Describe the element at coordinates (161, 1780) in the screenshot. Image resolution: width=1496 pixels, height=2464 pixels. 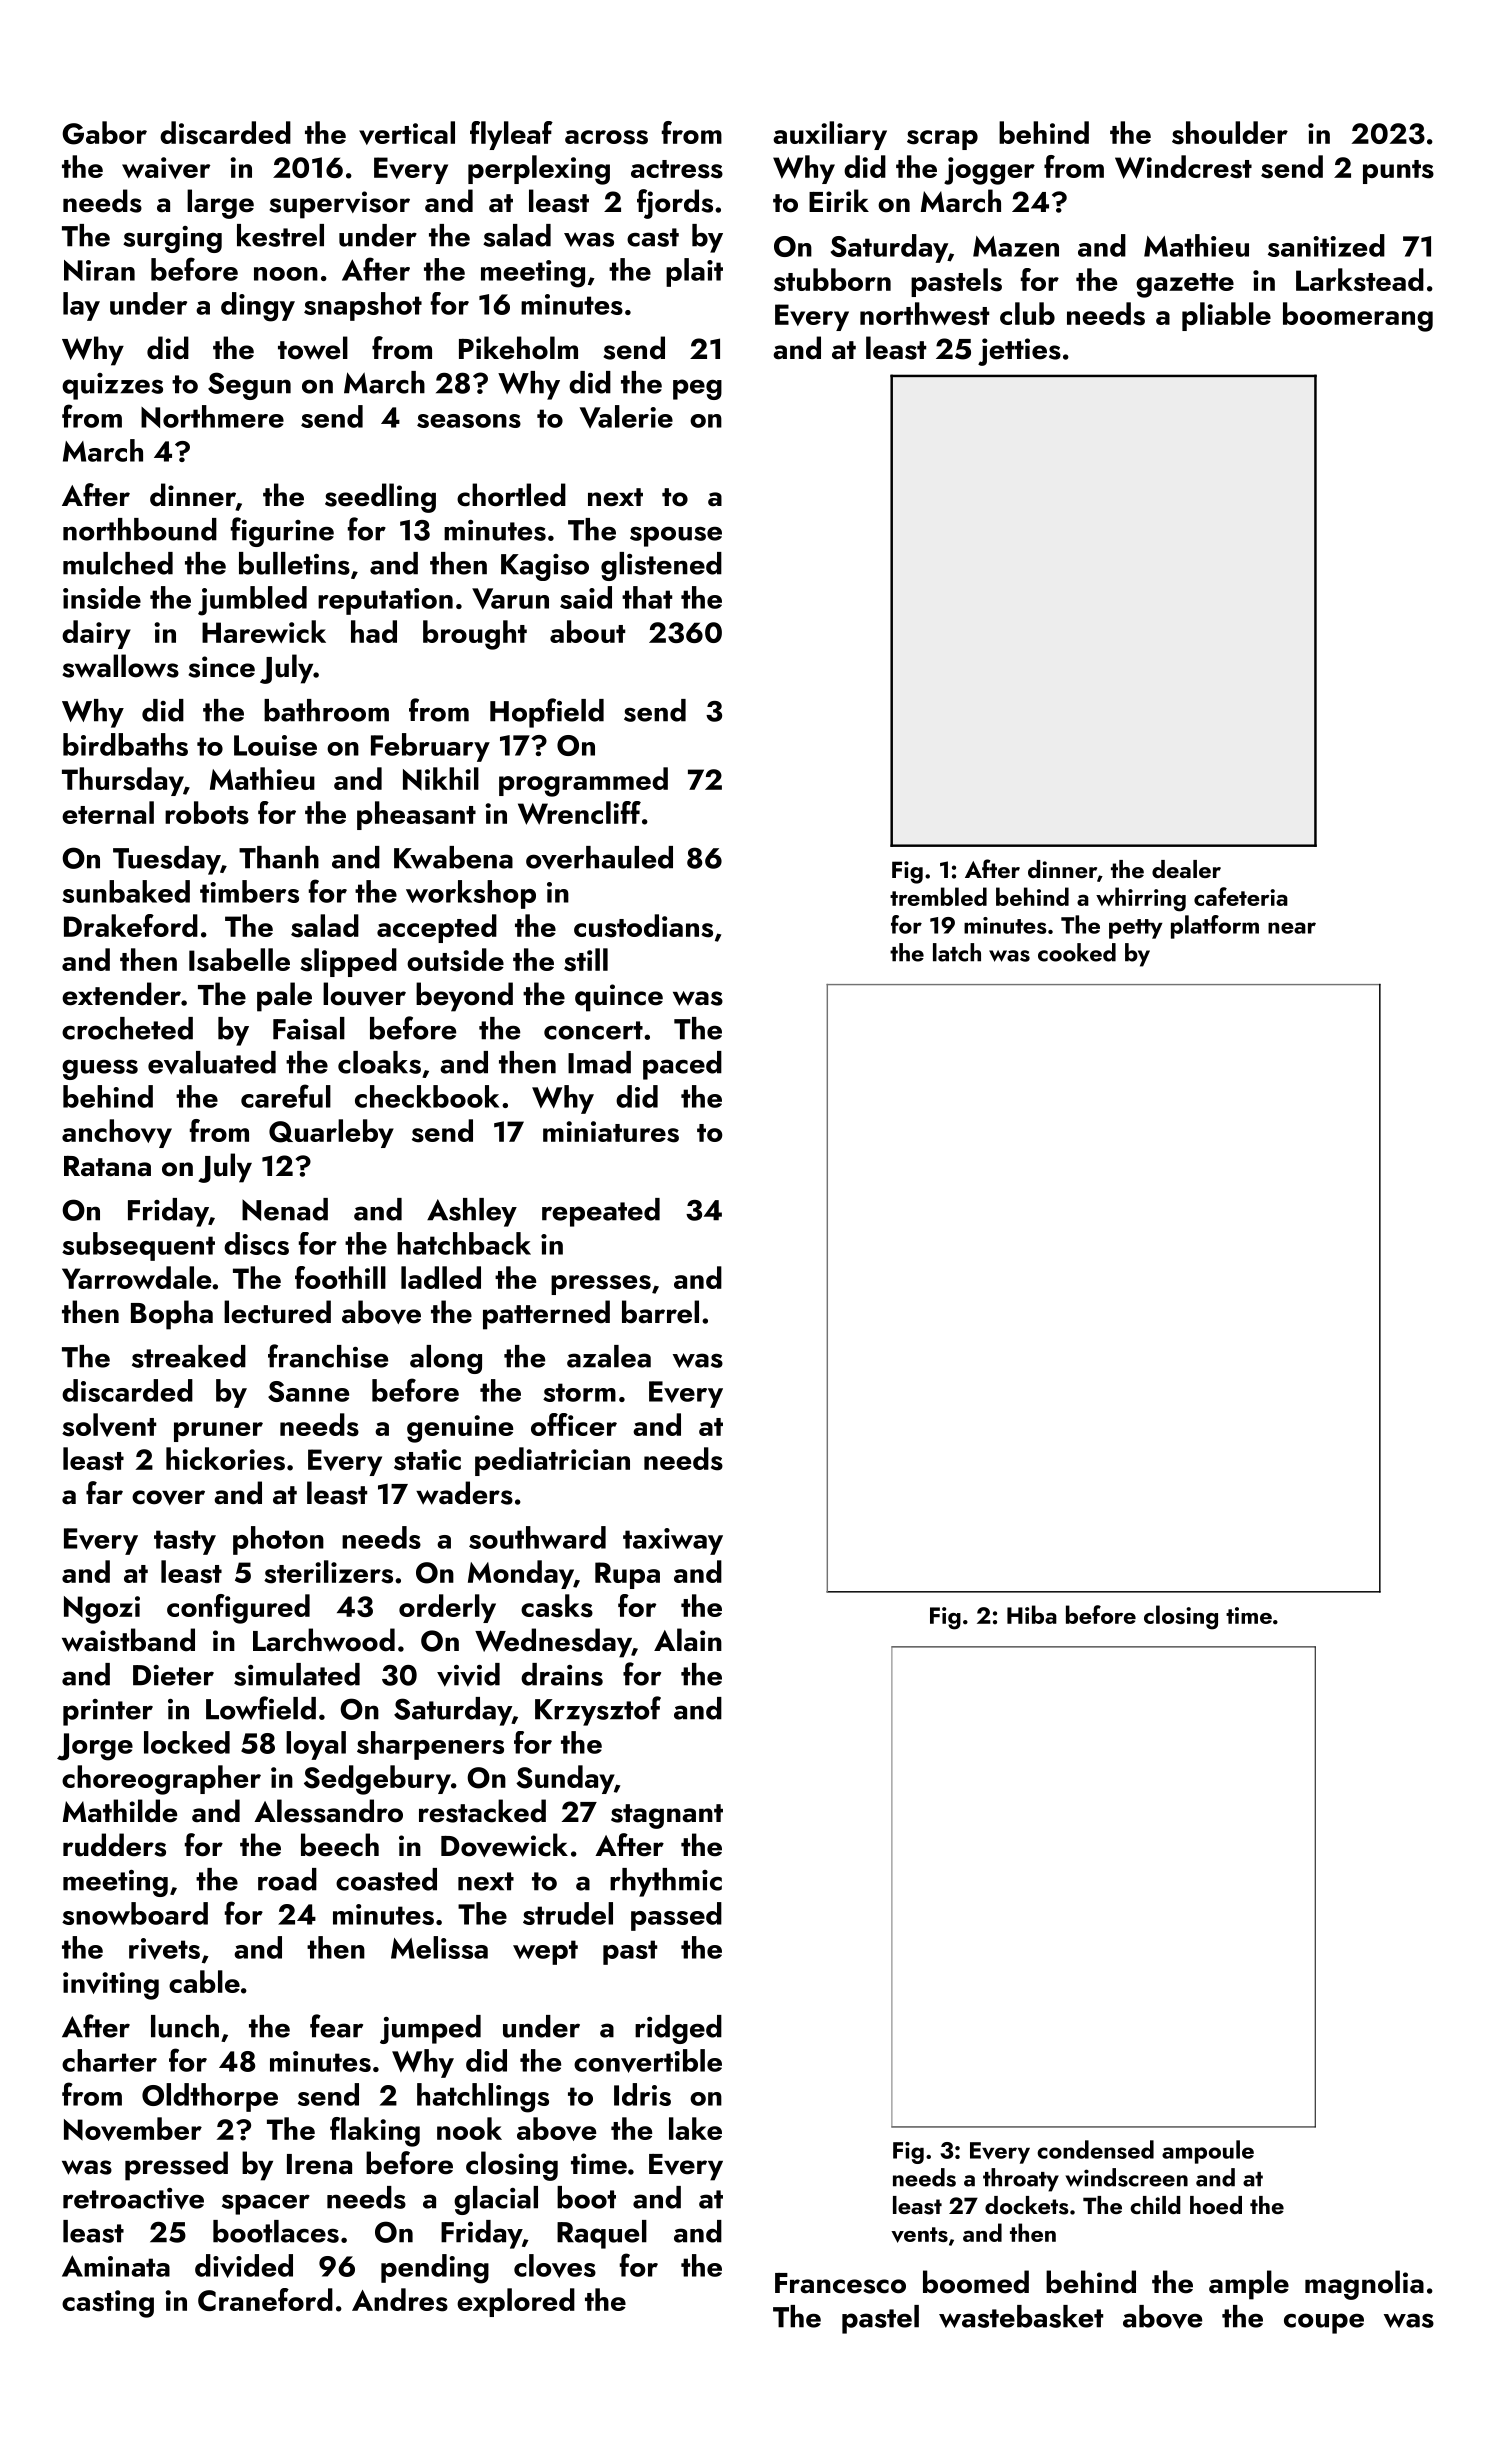
I see `choreographer` at that location.
